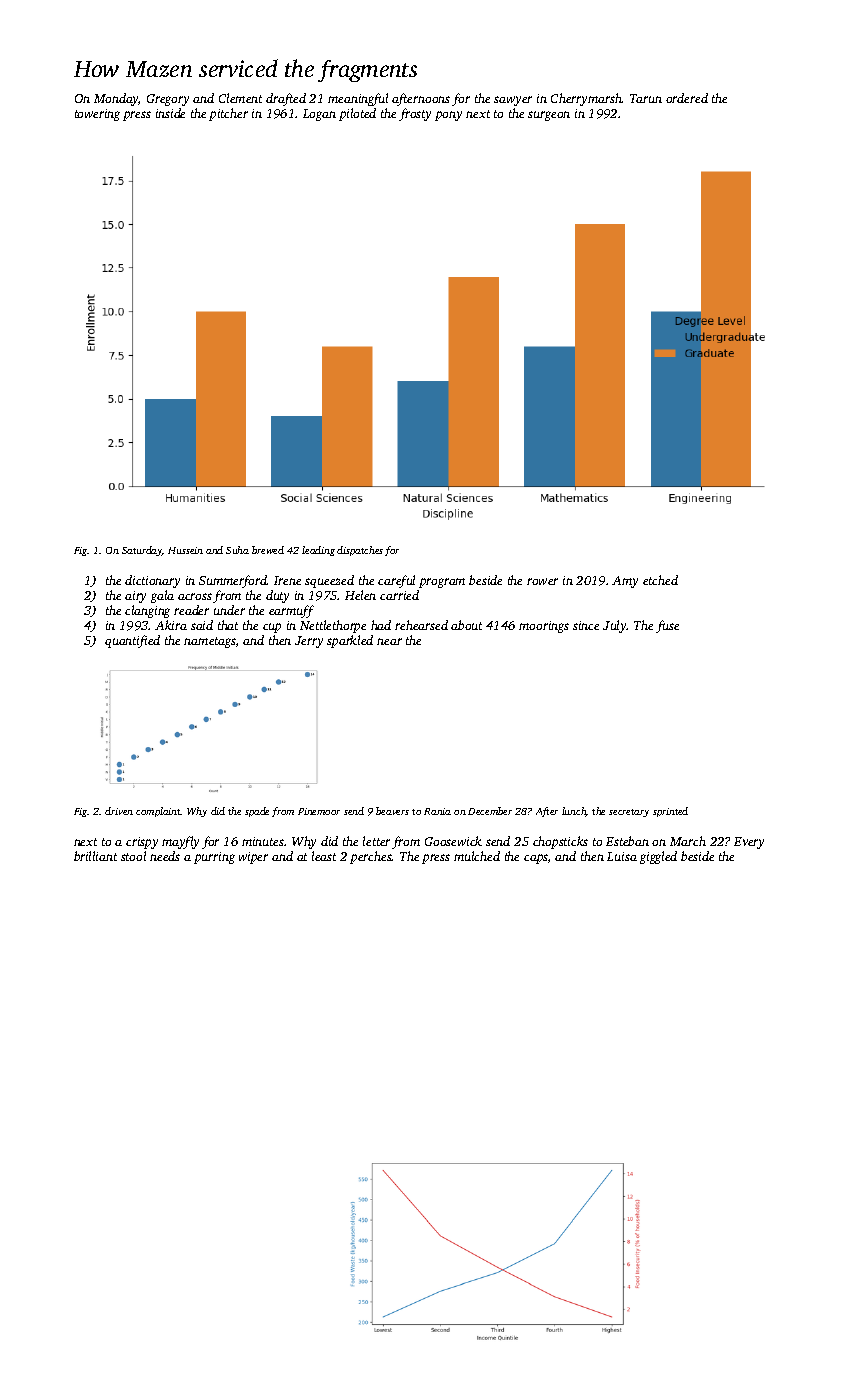  Describe the element at coordinates (191, 610) in the screenshot. I see `reader` at that location.
